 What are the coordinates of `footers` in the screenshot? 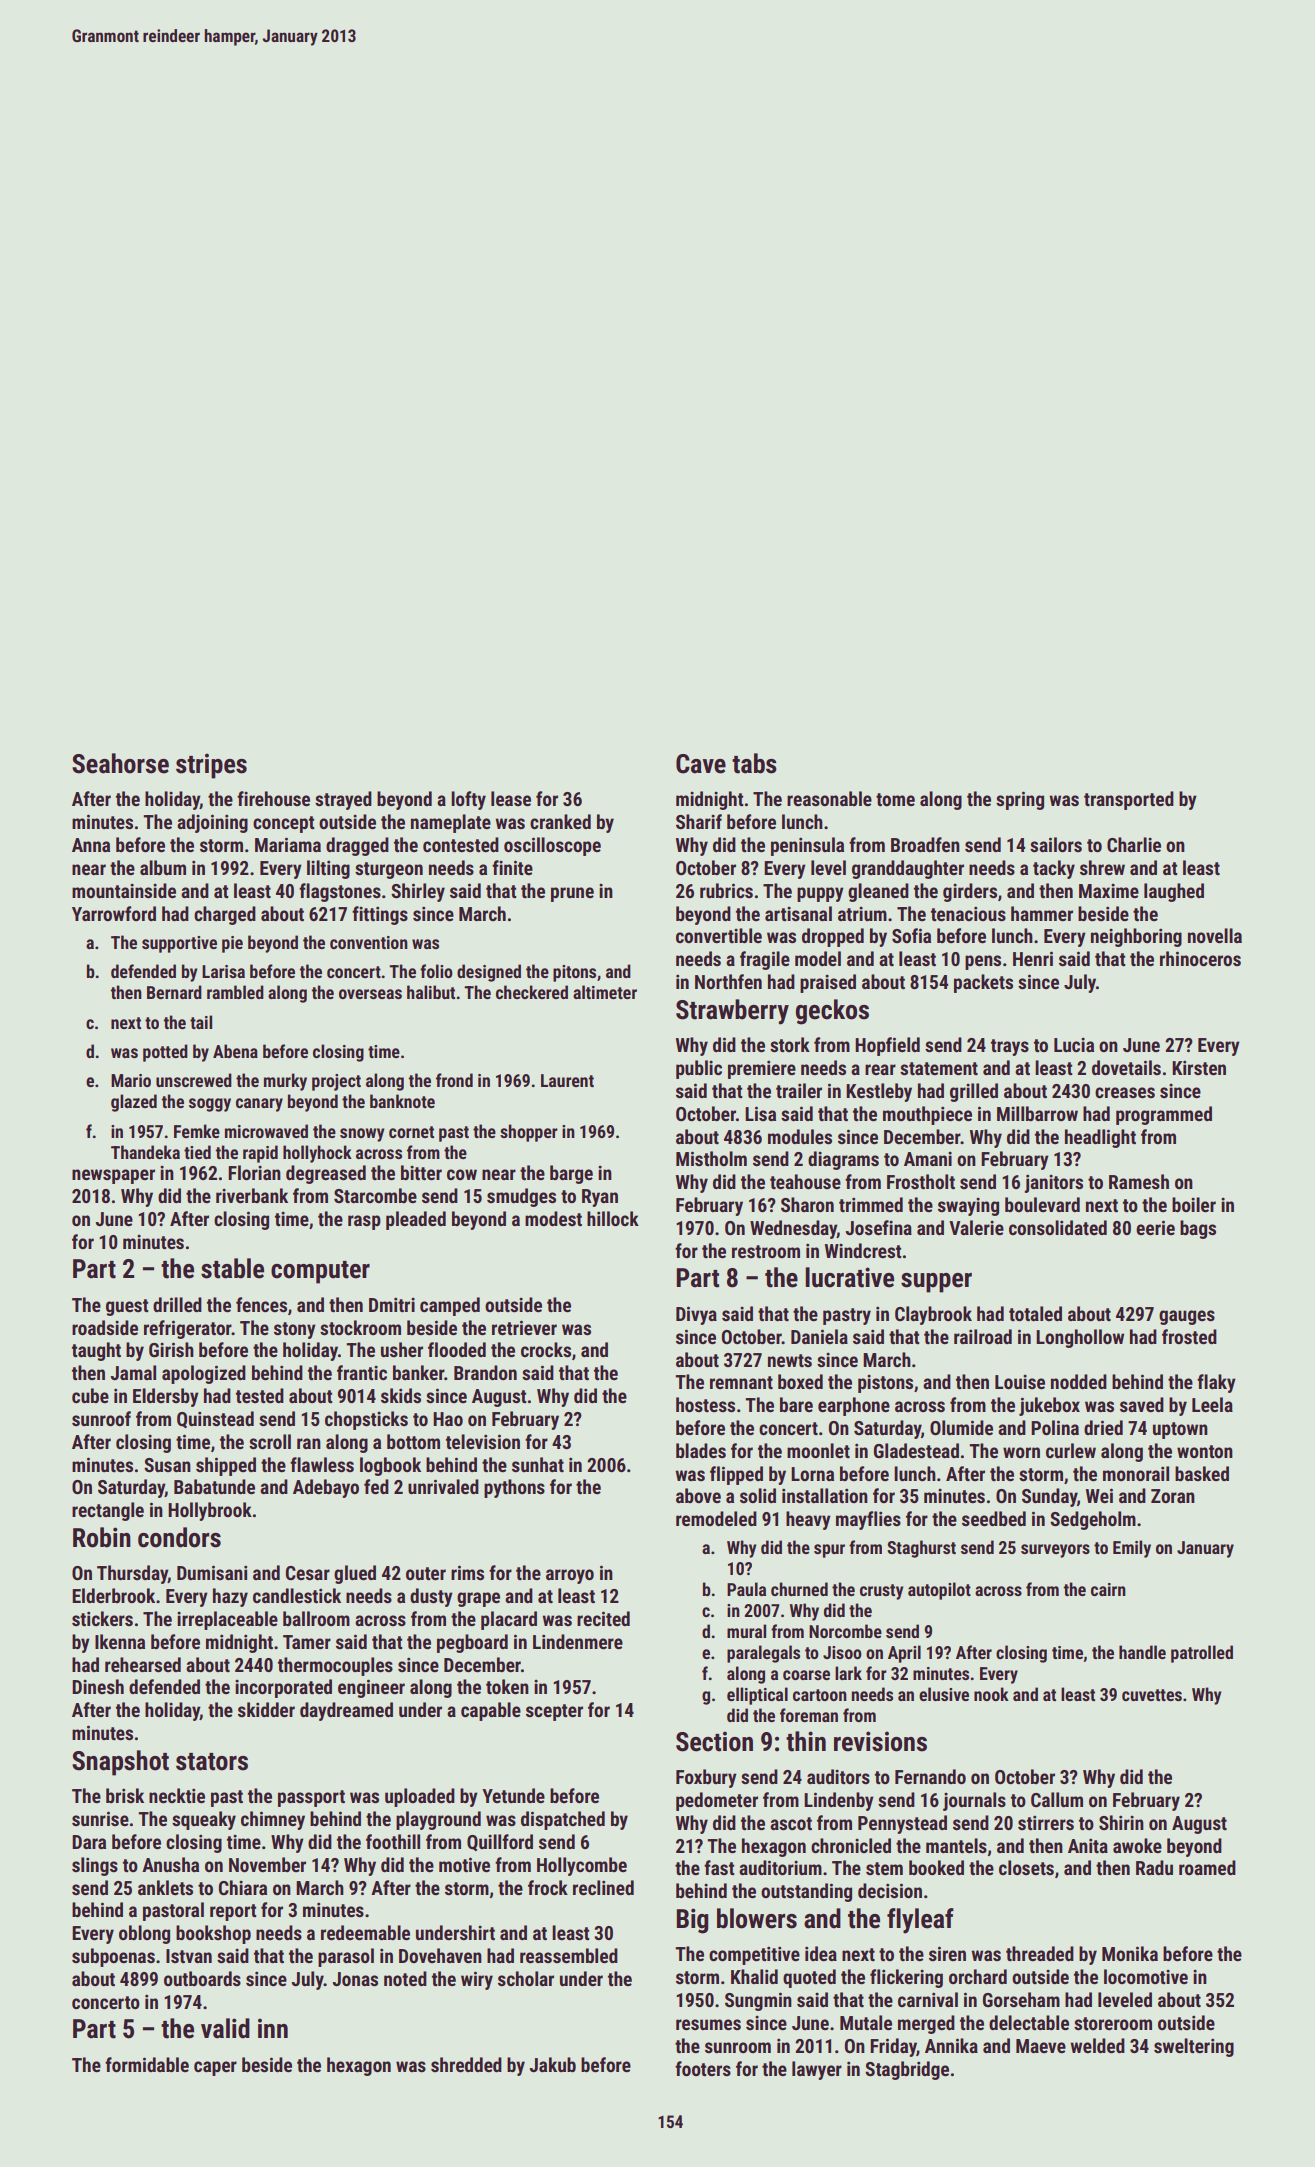 It's located at (703, 2068).
